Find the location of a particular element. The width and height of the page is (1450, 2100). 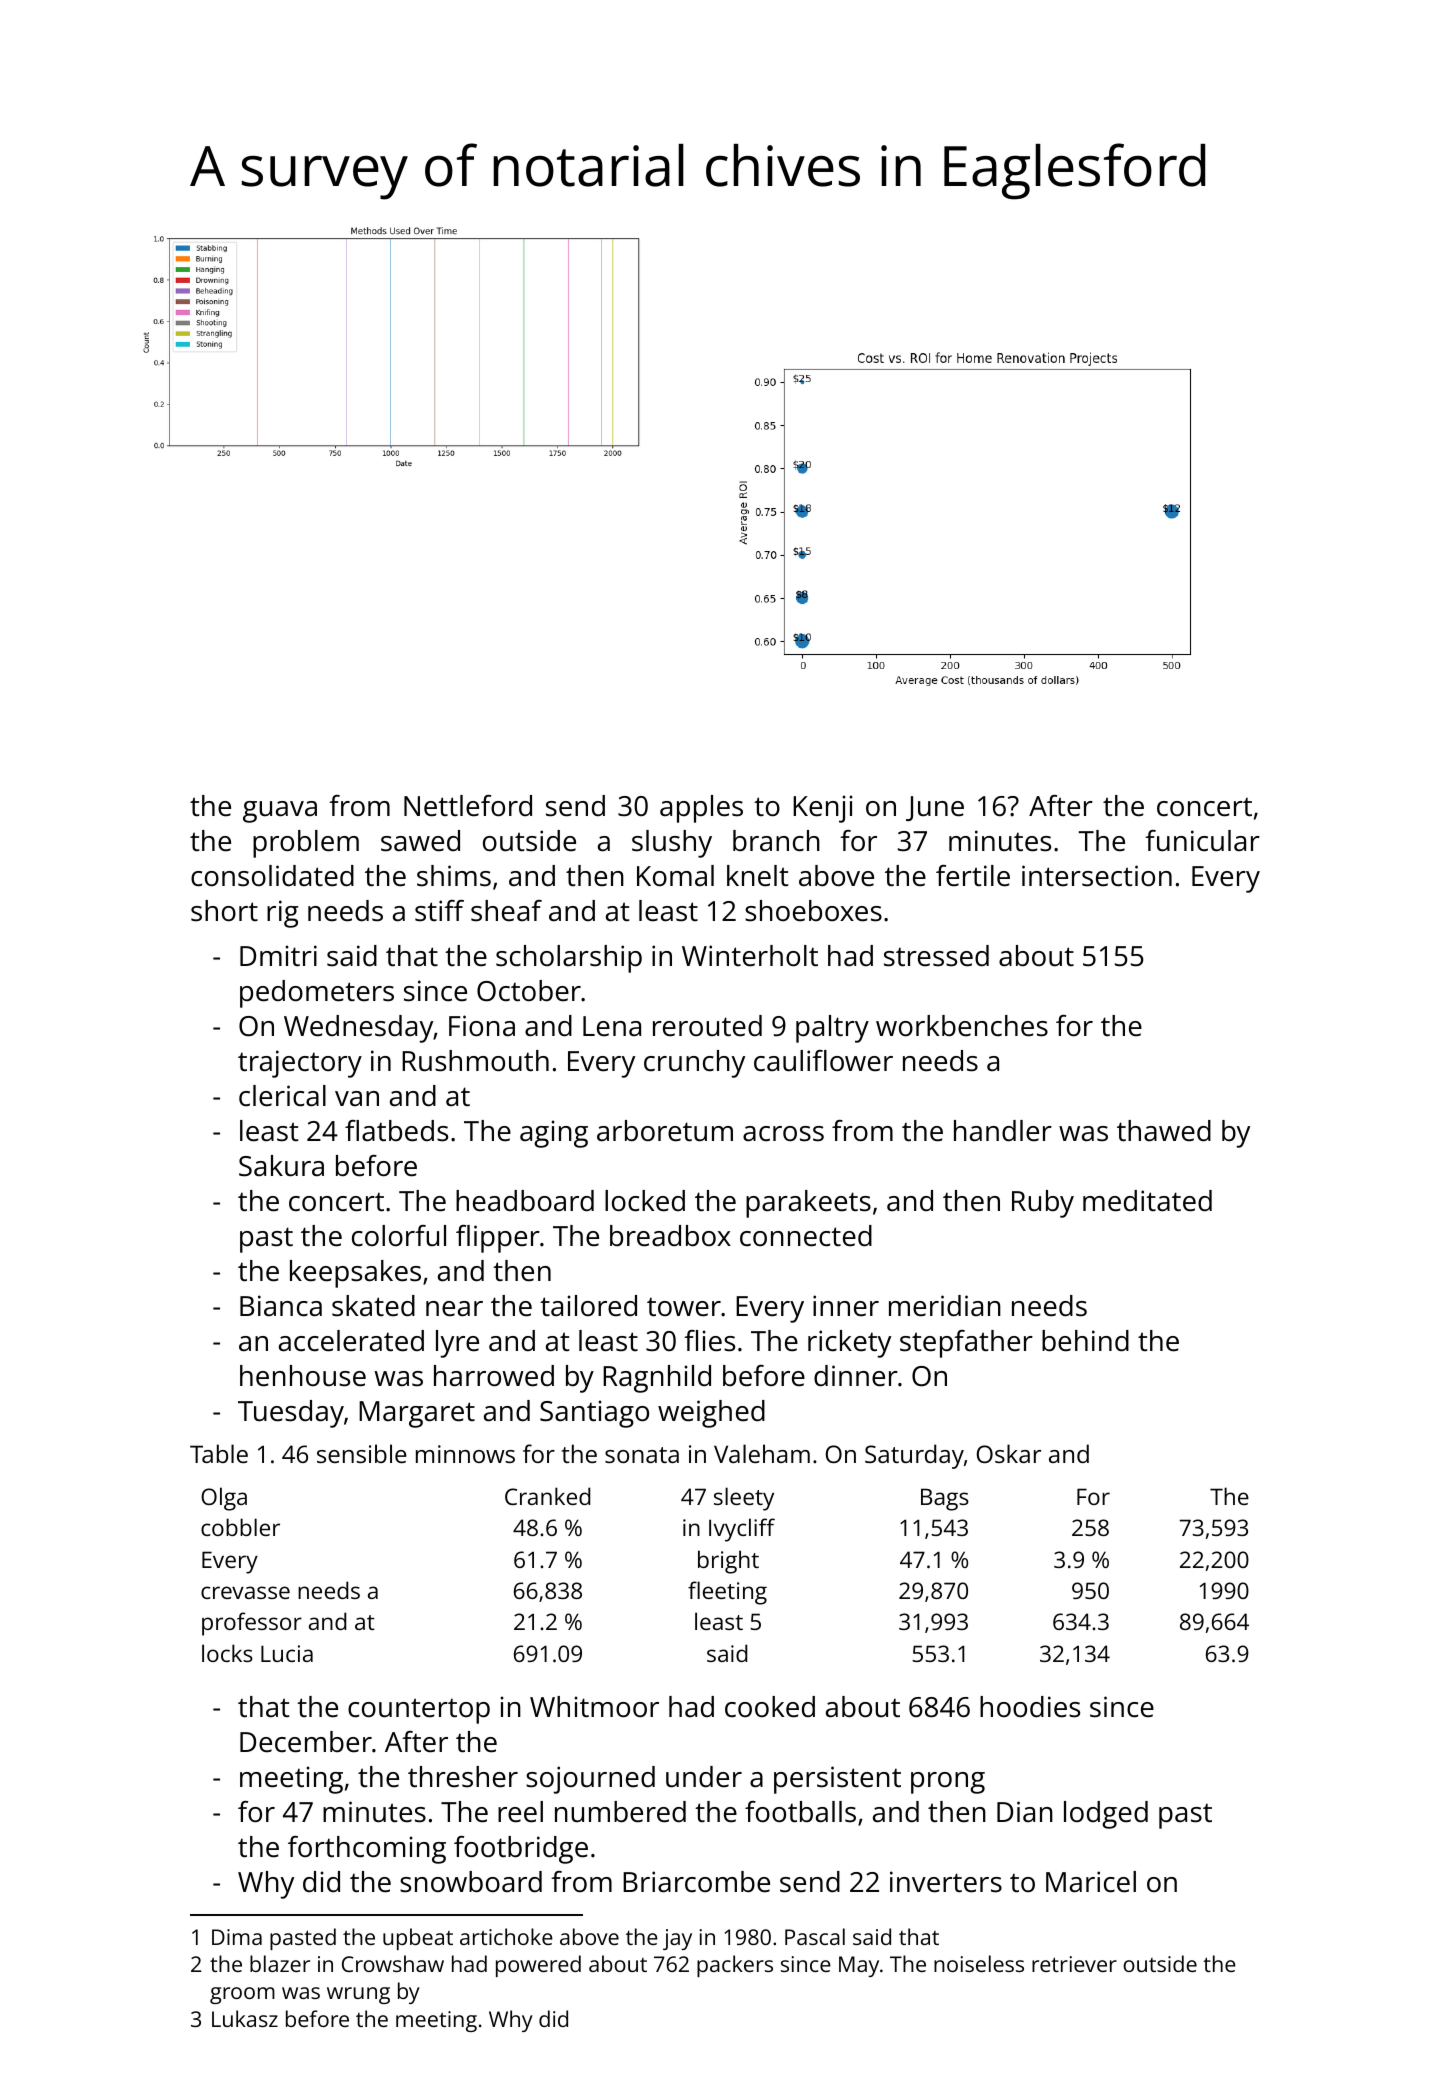

hoodies is located at coordinates (1030, 1707).
